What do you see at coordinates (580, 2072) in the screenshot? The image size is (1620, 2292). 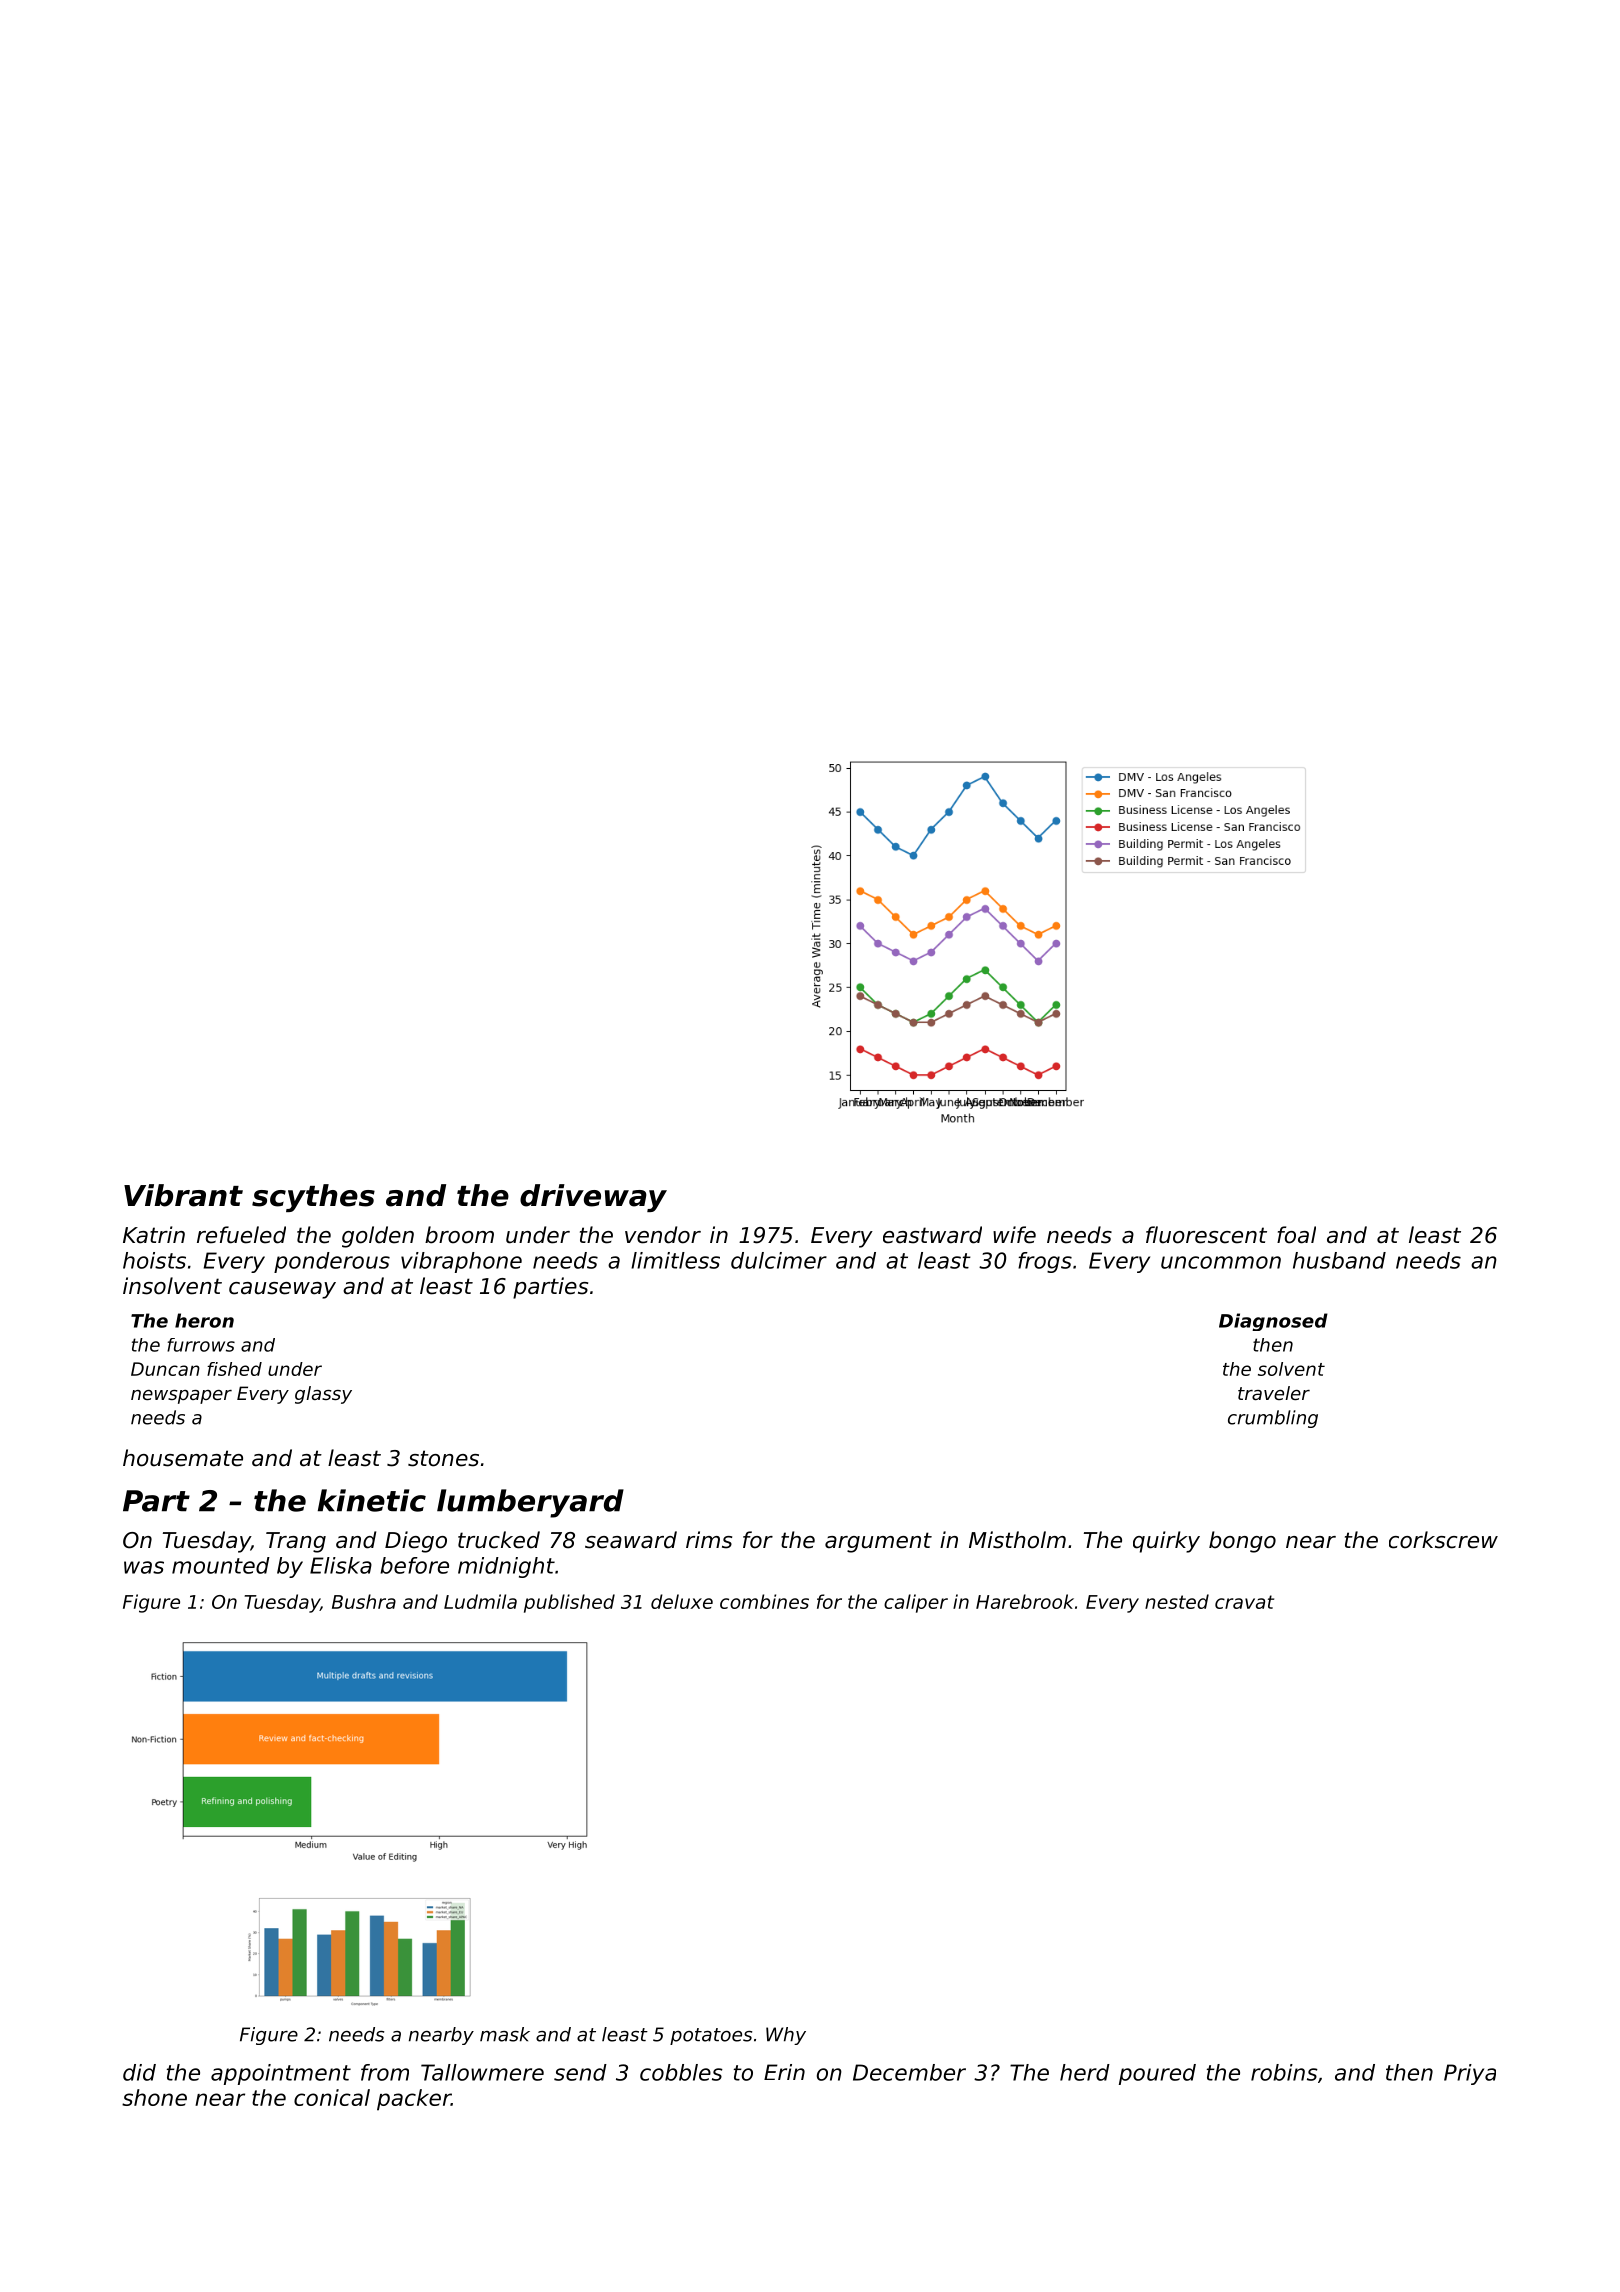 I see `send` at bounding box center [580, 2072].
